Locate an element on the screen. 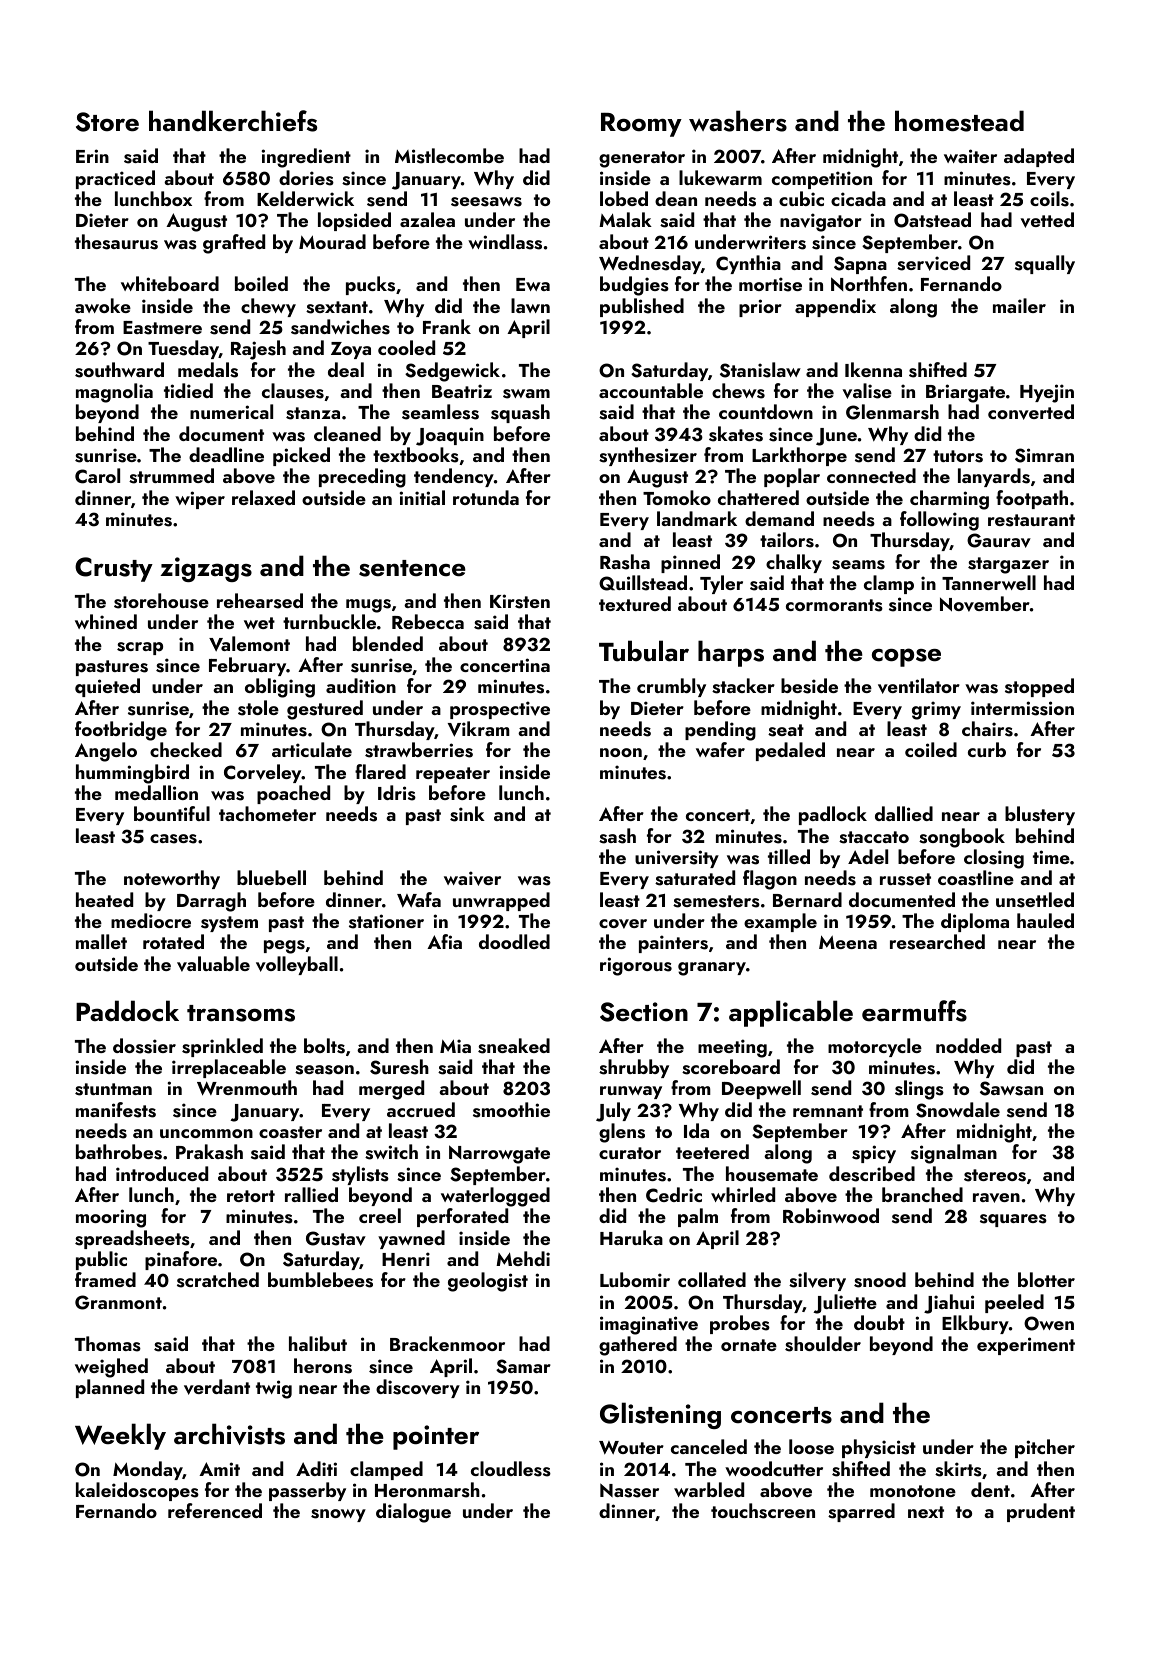 The width and height of the screenshot is (1150, 1665). restaurant is located at coordinates (1031, 520).
